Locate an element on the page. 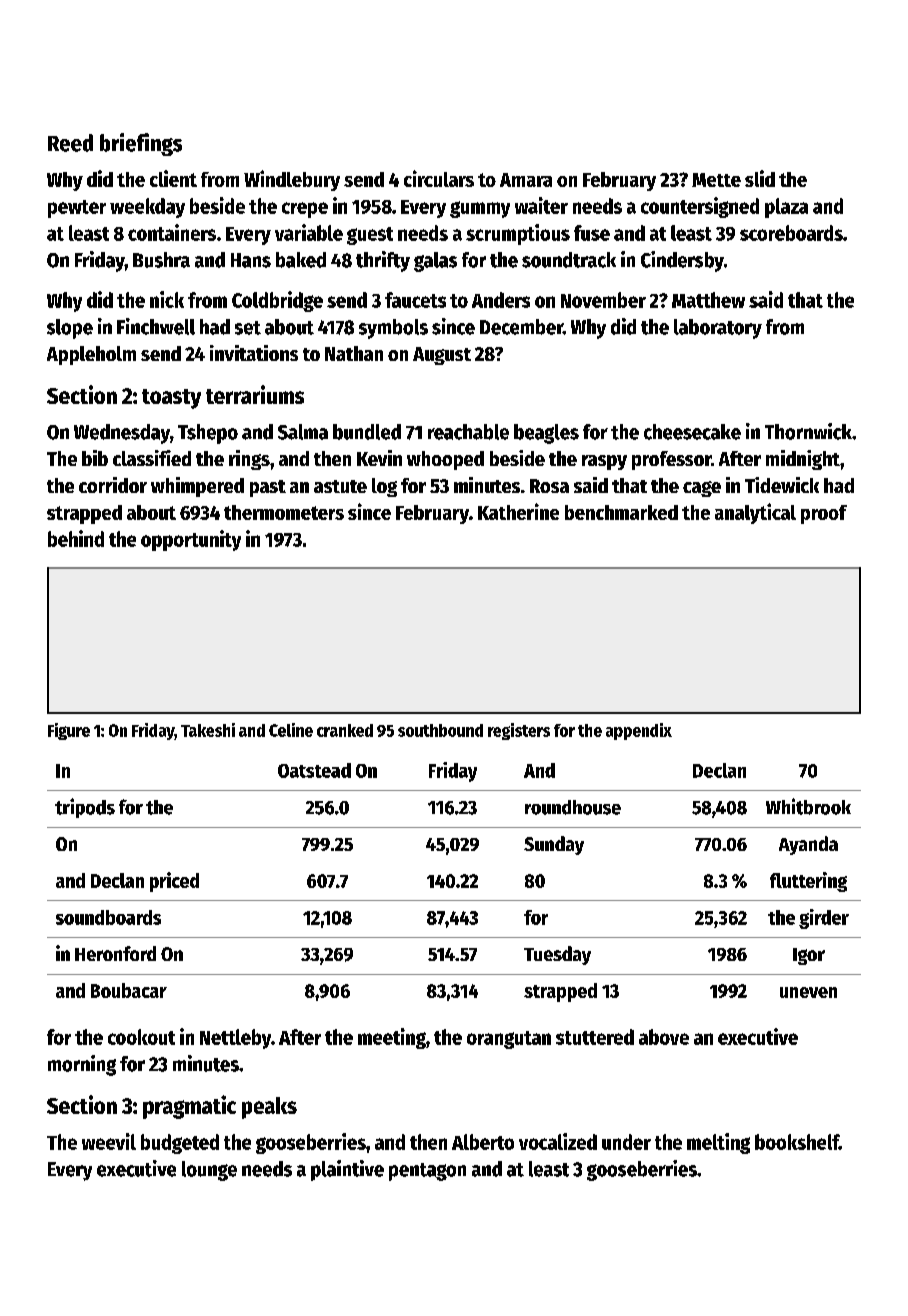  opportunity is located at coordinates (191, 540).
